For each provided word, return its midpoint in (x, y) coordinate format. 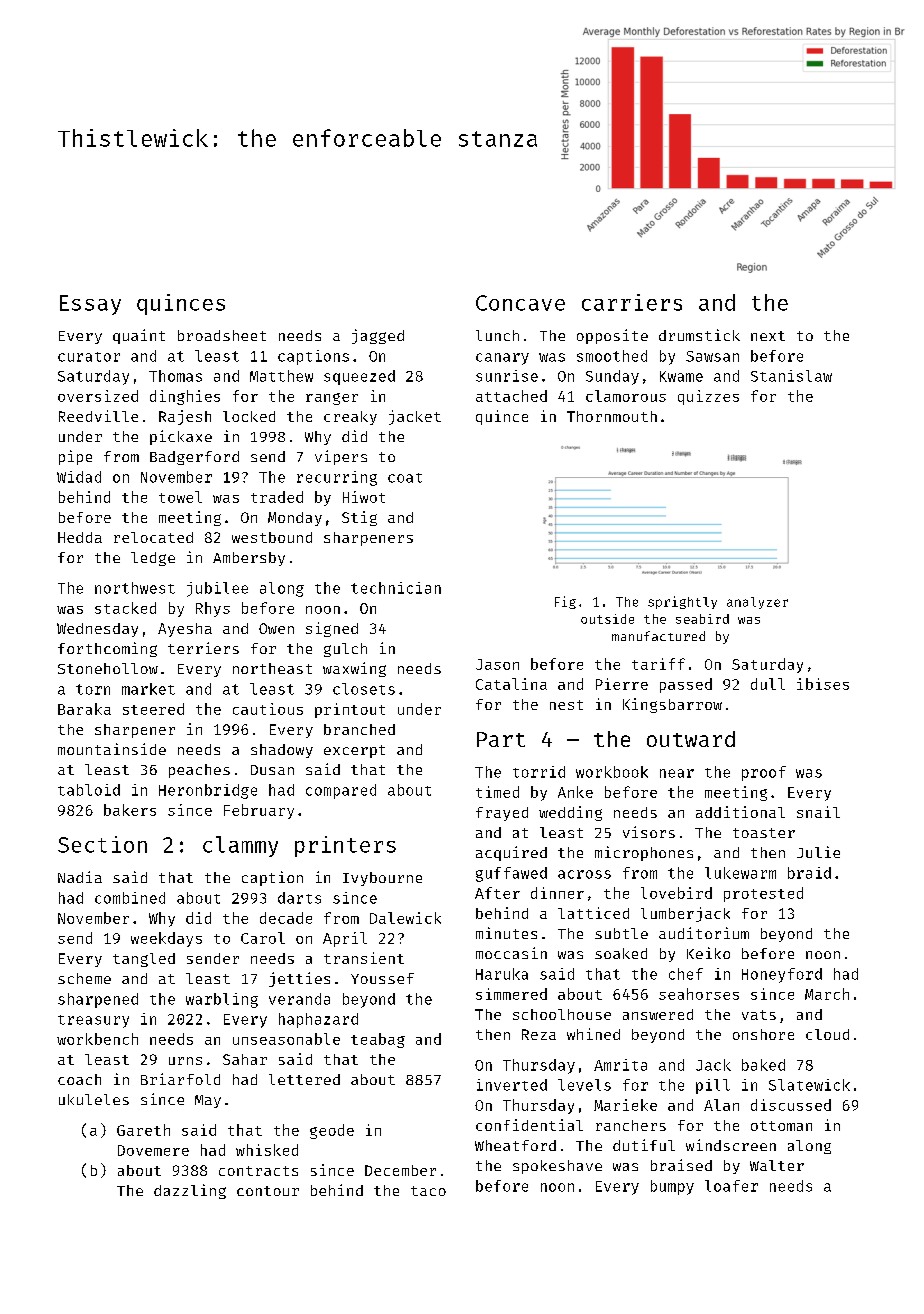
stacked (125, 608)
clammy (240, 846)
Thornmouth (612, 416)
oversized (98, 396)
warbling (222, 1000)
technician (396, 588)
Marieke (625, 1105)
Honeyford (782, 975)
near (677, 773)
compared (341, 791)
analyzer (757, 603)
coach (79, 1079)
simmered (511, 994)
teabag (378, 1040)
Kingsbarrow (672, 705)
